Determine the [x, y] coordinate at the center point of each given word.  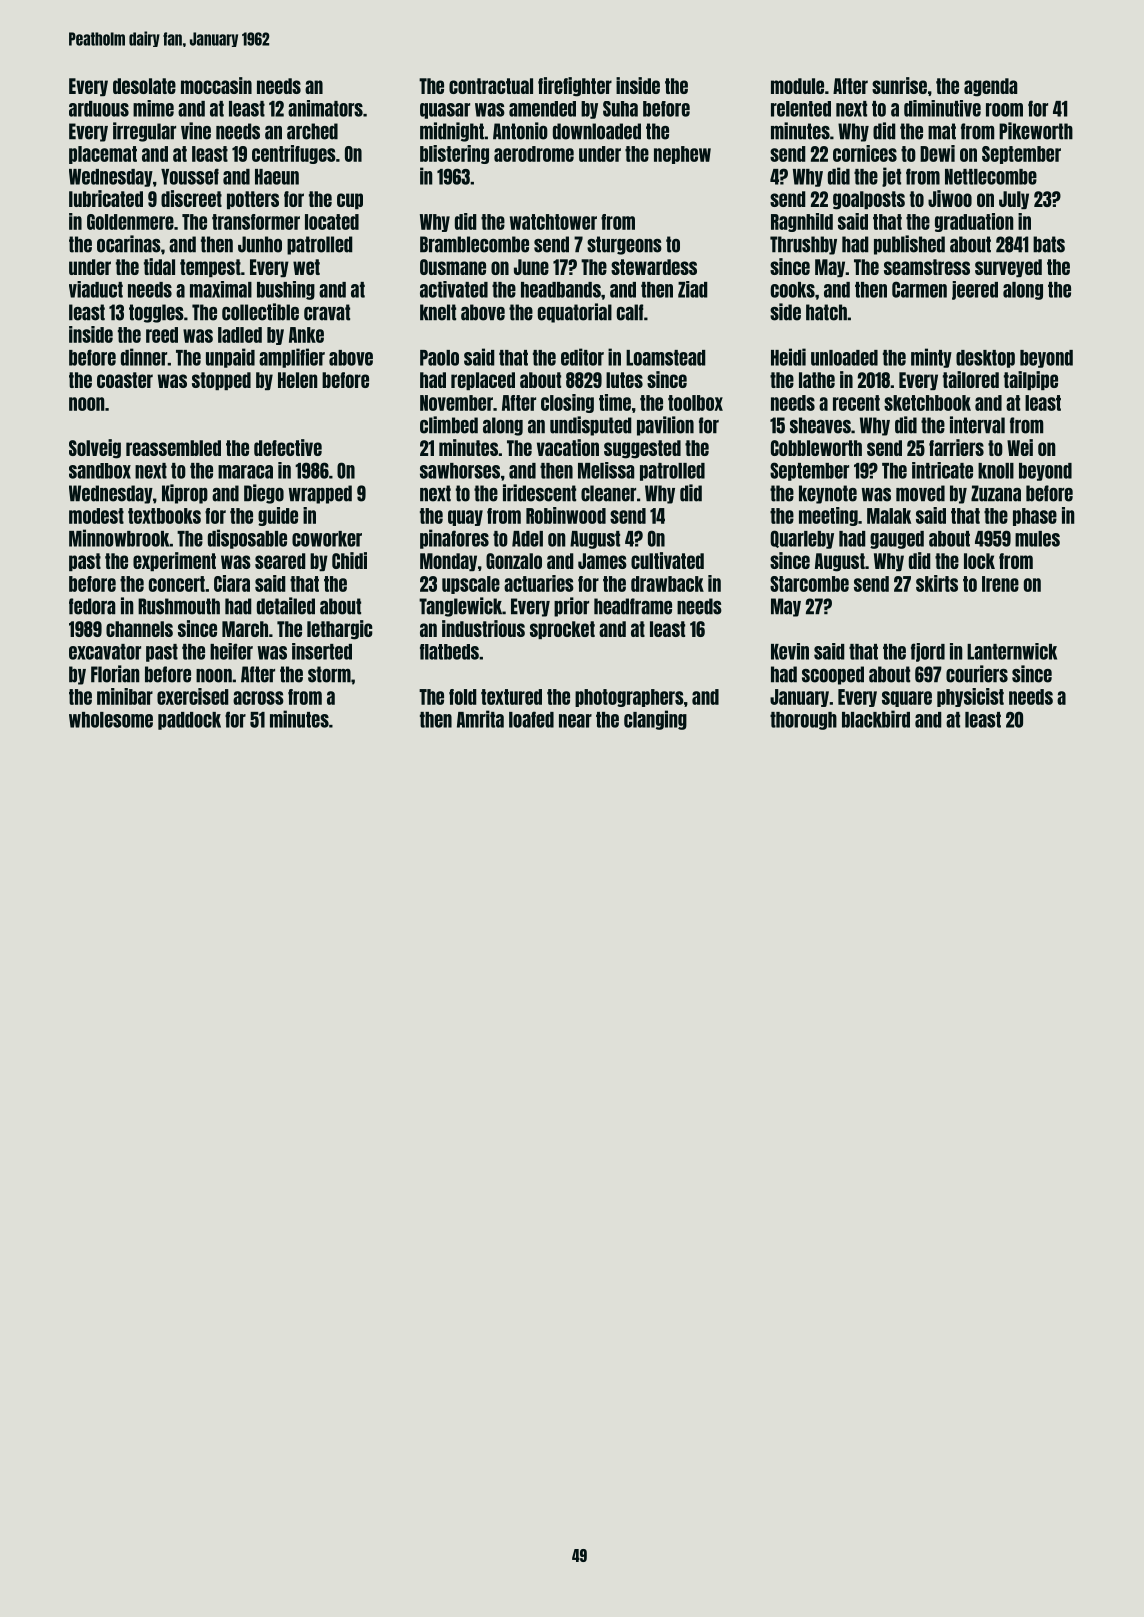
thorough [803, 721]
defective [288, 447]
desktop [985, 359]
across [258, 698]
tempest [210, 268]
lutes [624, 380]
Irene [1000, 584]
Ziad [692, 289]
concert [177, 584]
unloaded [844, 358]
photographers [629, 698]
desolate [144, 86]
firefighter [575, 87]
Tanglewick [460, 607]
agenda [990, 87]
